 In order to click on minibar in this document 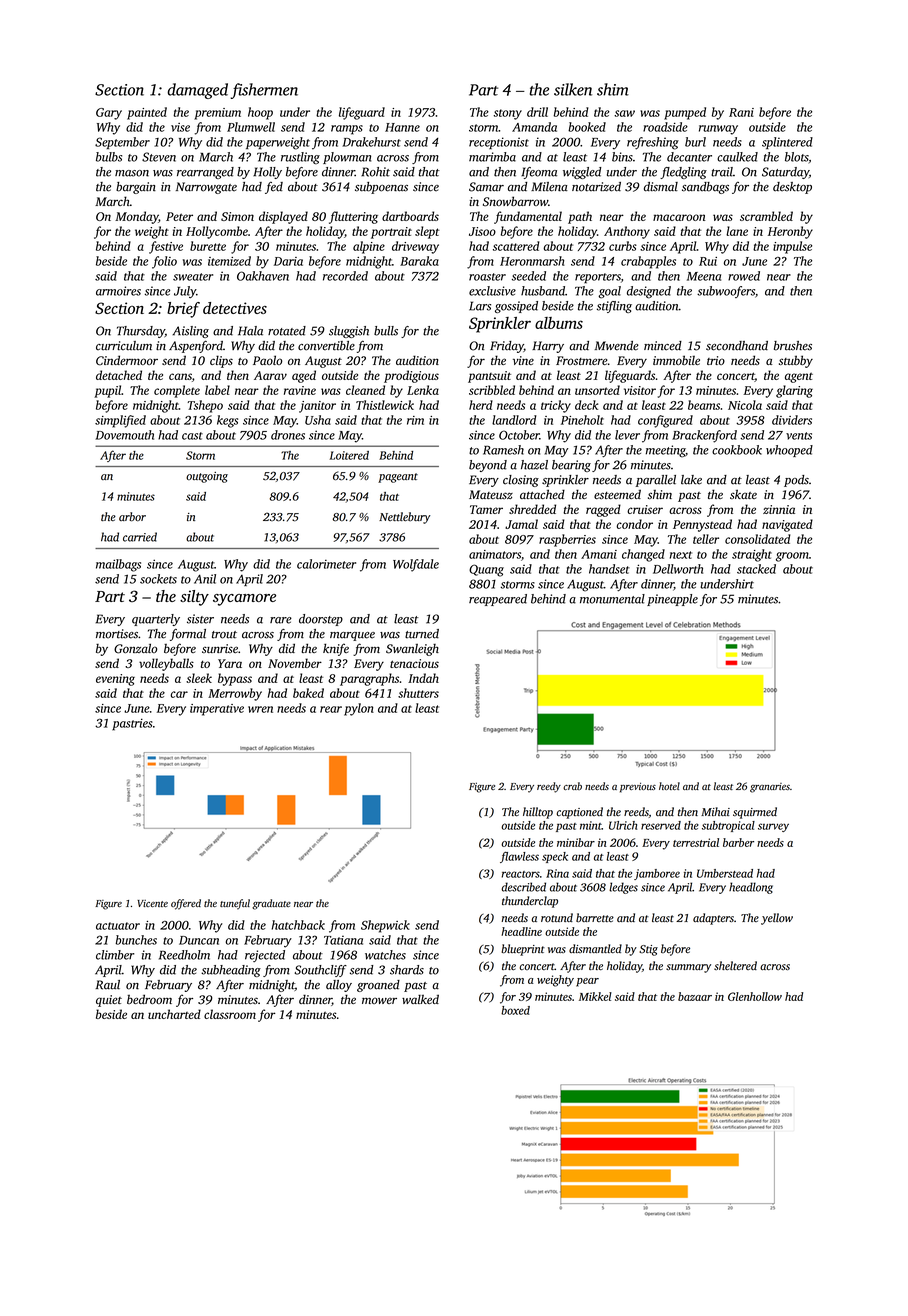, I will do `click(576, 842)`.
